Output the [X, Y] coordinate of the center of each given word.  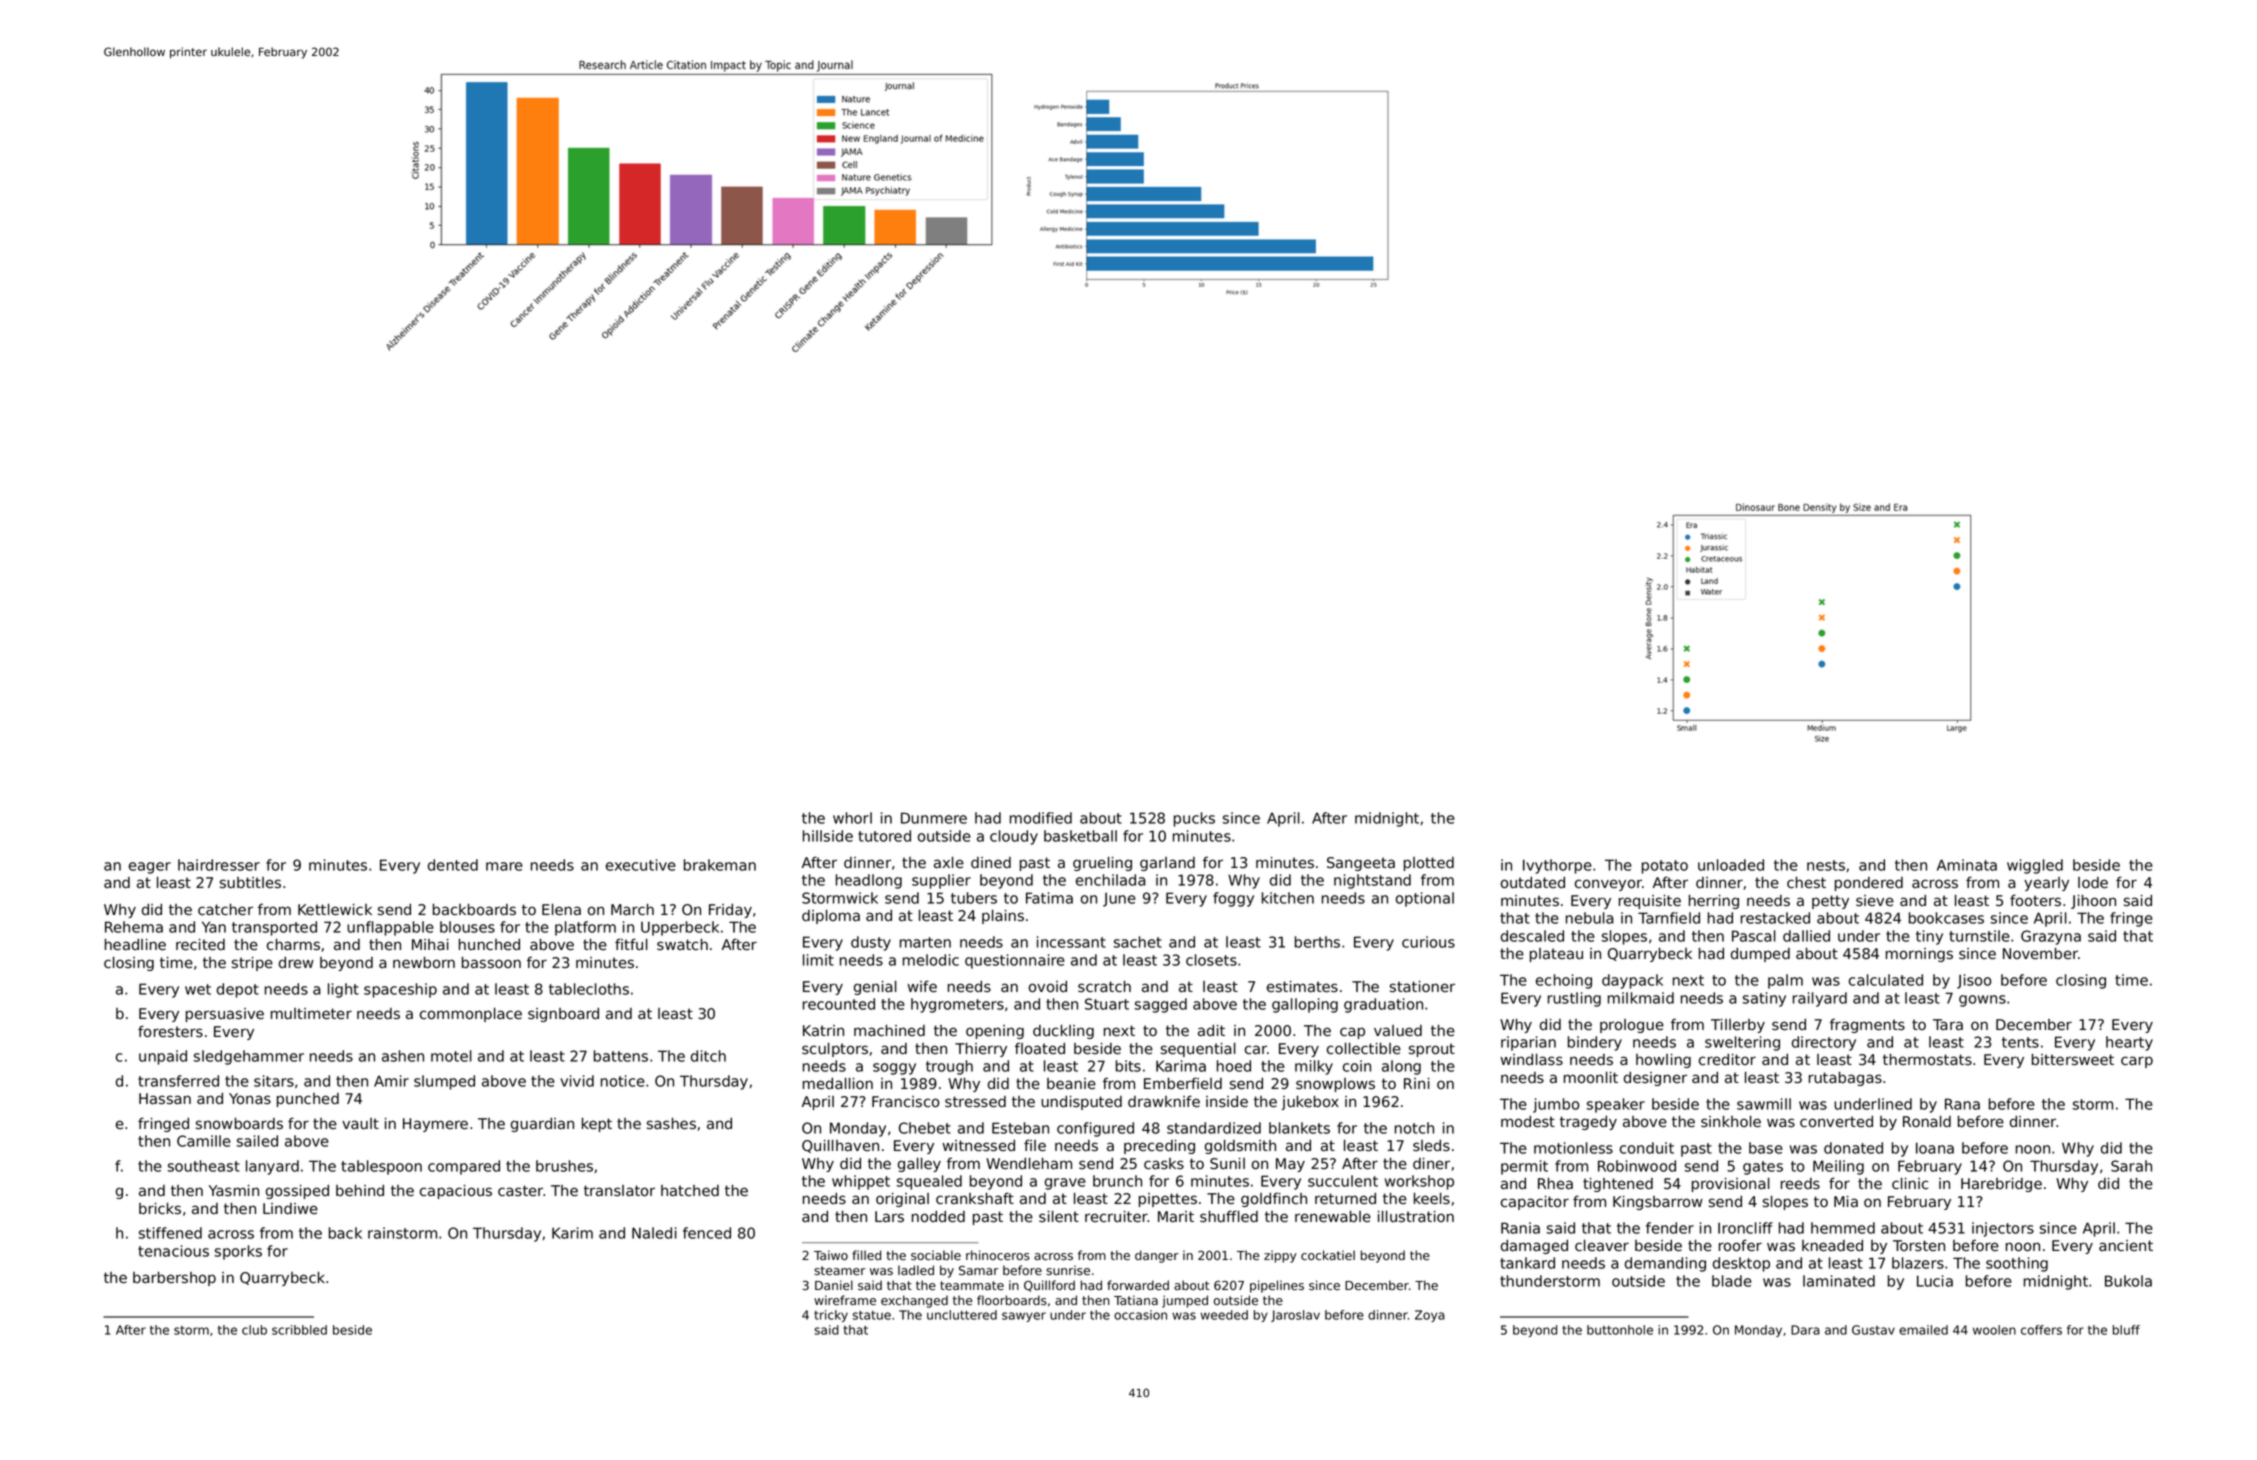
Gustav [1873, 1330]
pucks [1194, 819]
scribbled [299, 1330]
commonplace [471, 1015]
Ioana [1935, 1148]
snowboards [239, 1124]
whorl [852, 818]
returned [1345, 1199]
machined [889, 1030]
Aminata [1967, 865]
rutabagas [1845, 1079]
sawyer [1024, 1317]
